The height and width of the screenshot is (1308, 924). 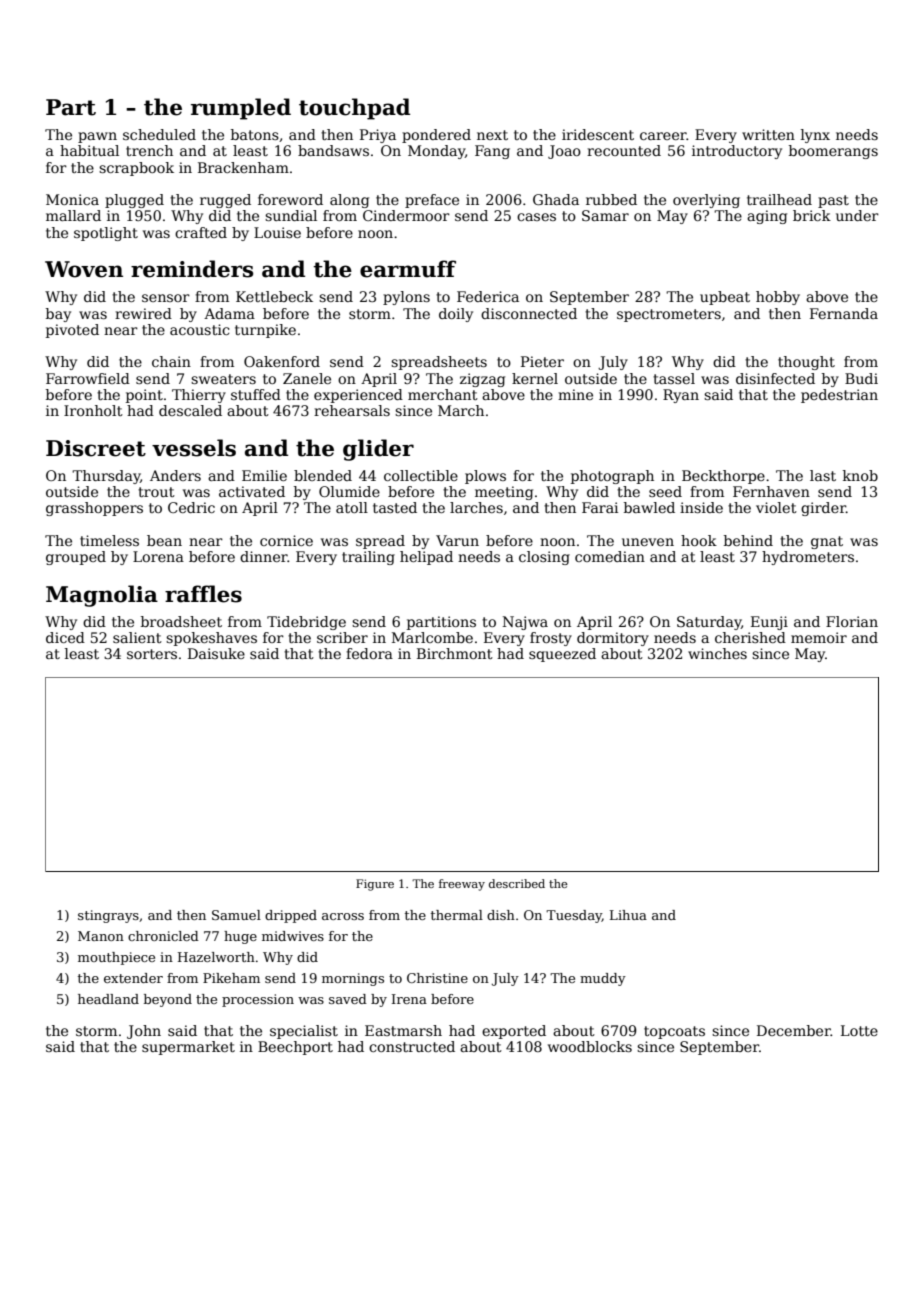 I want to click on stuffed, so click(x=256, y=394).
